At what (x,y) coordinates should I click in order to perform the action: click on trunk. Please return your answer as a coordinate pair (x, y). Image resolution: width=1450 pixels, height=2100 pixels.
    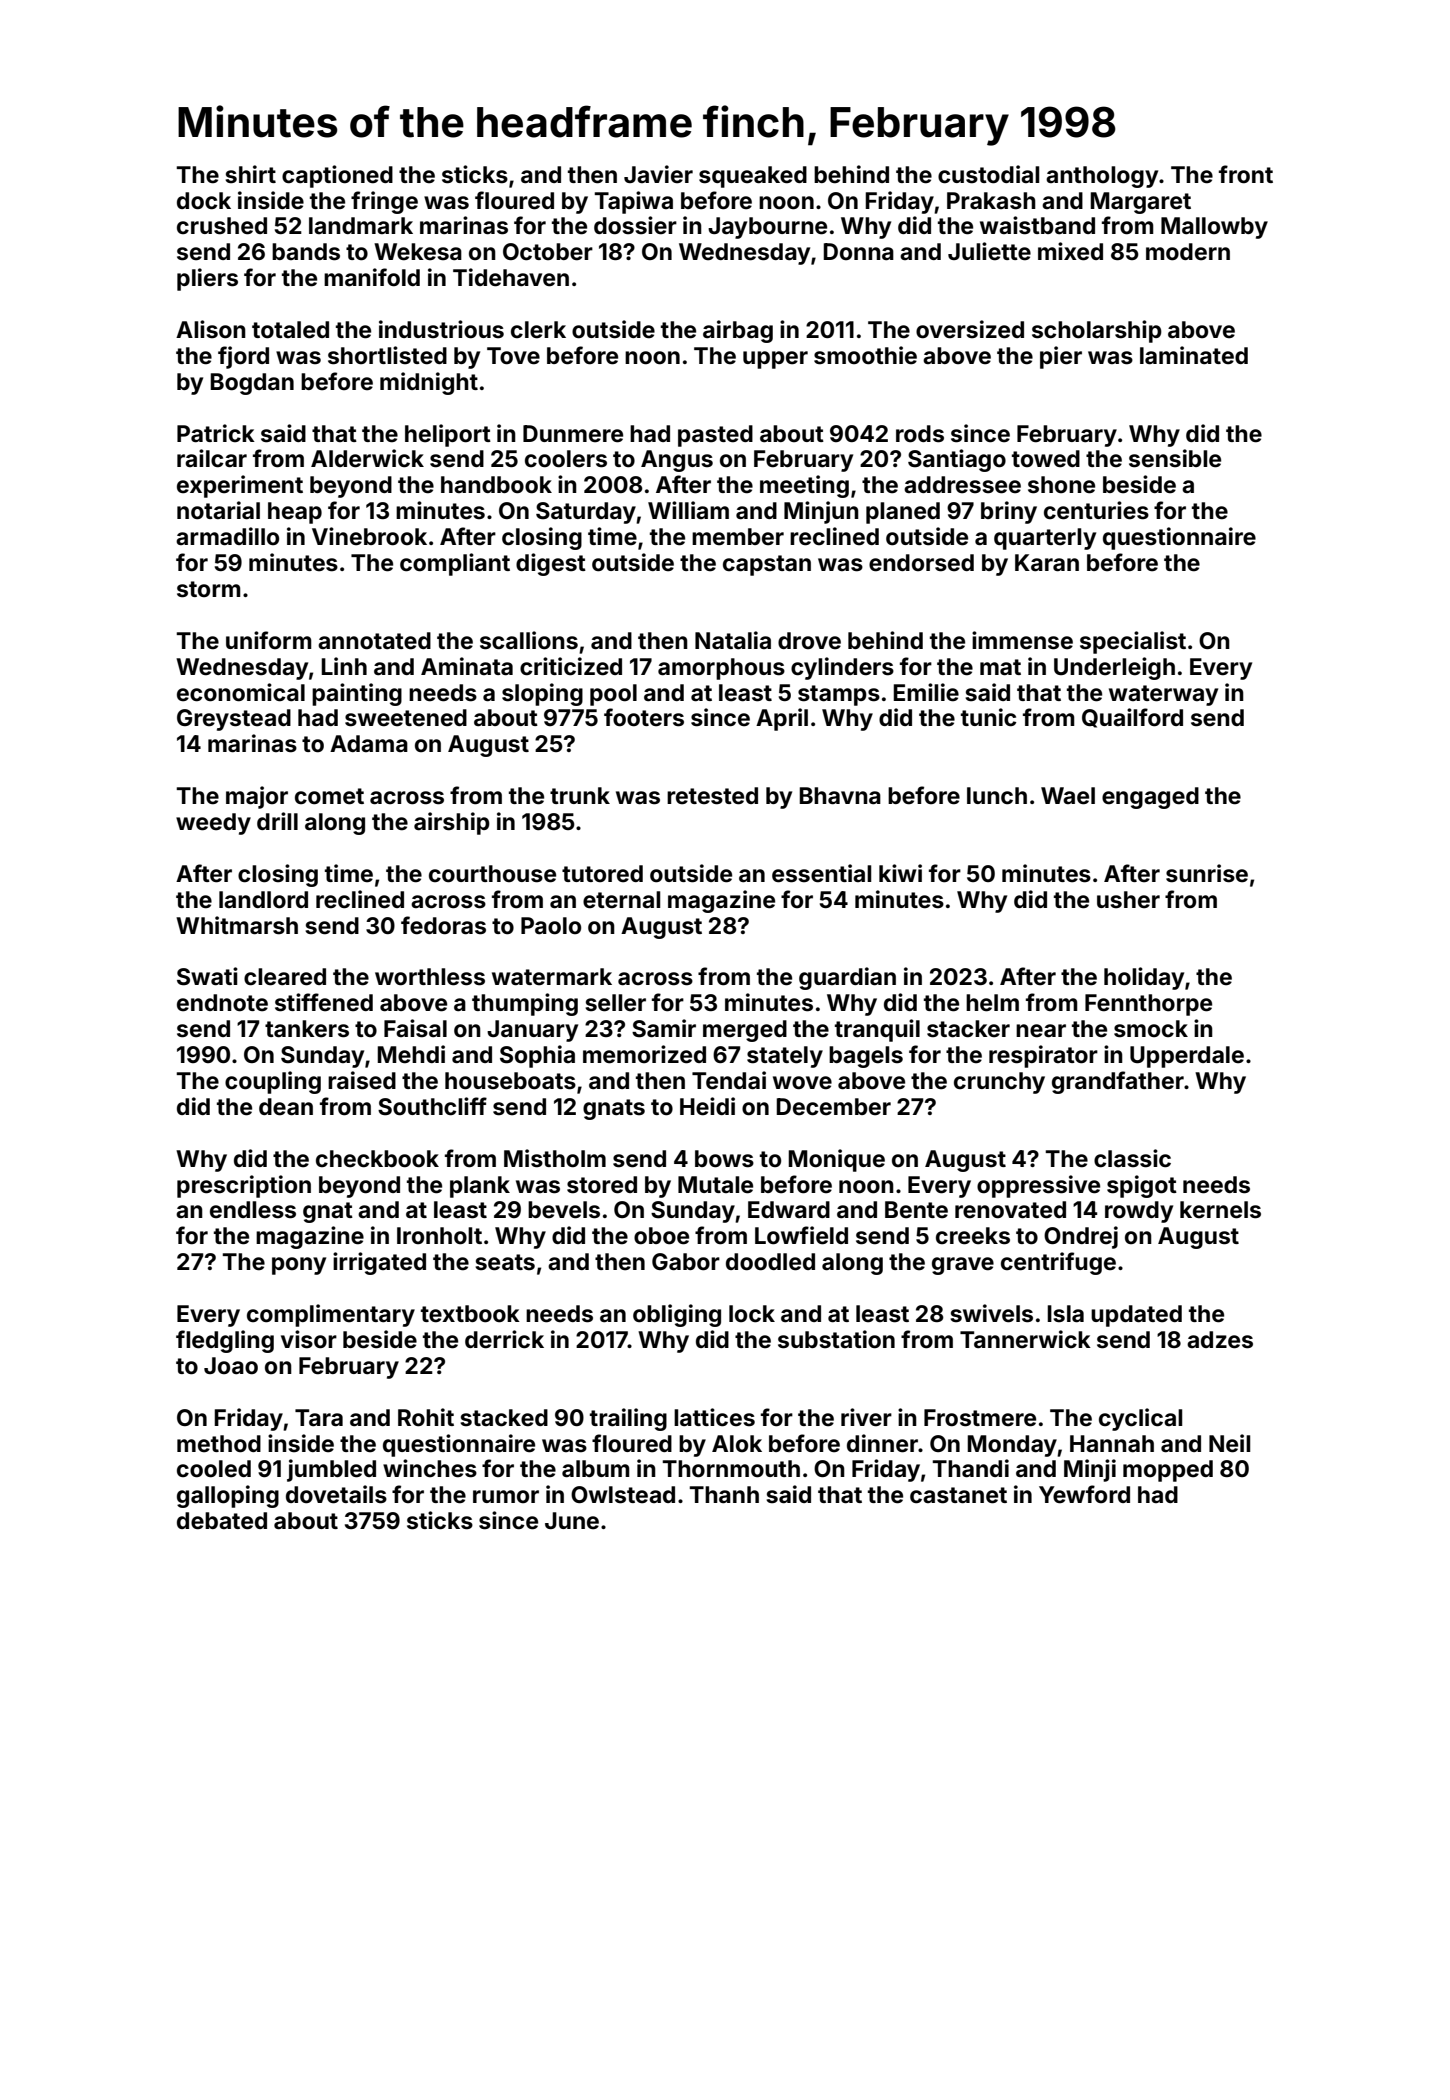
    Looking at the image, I should click on (580, 795).
